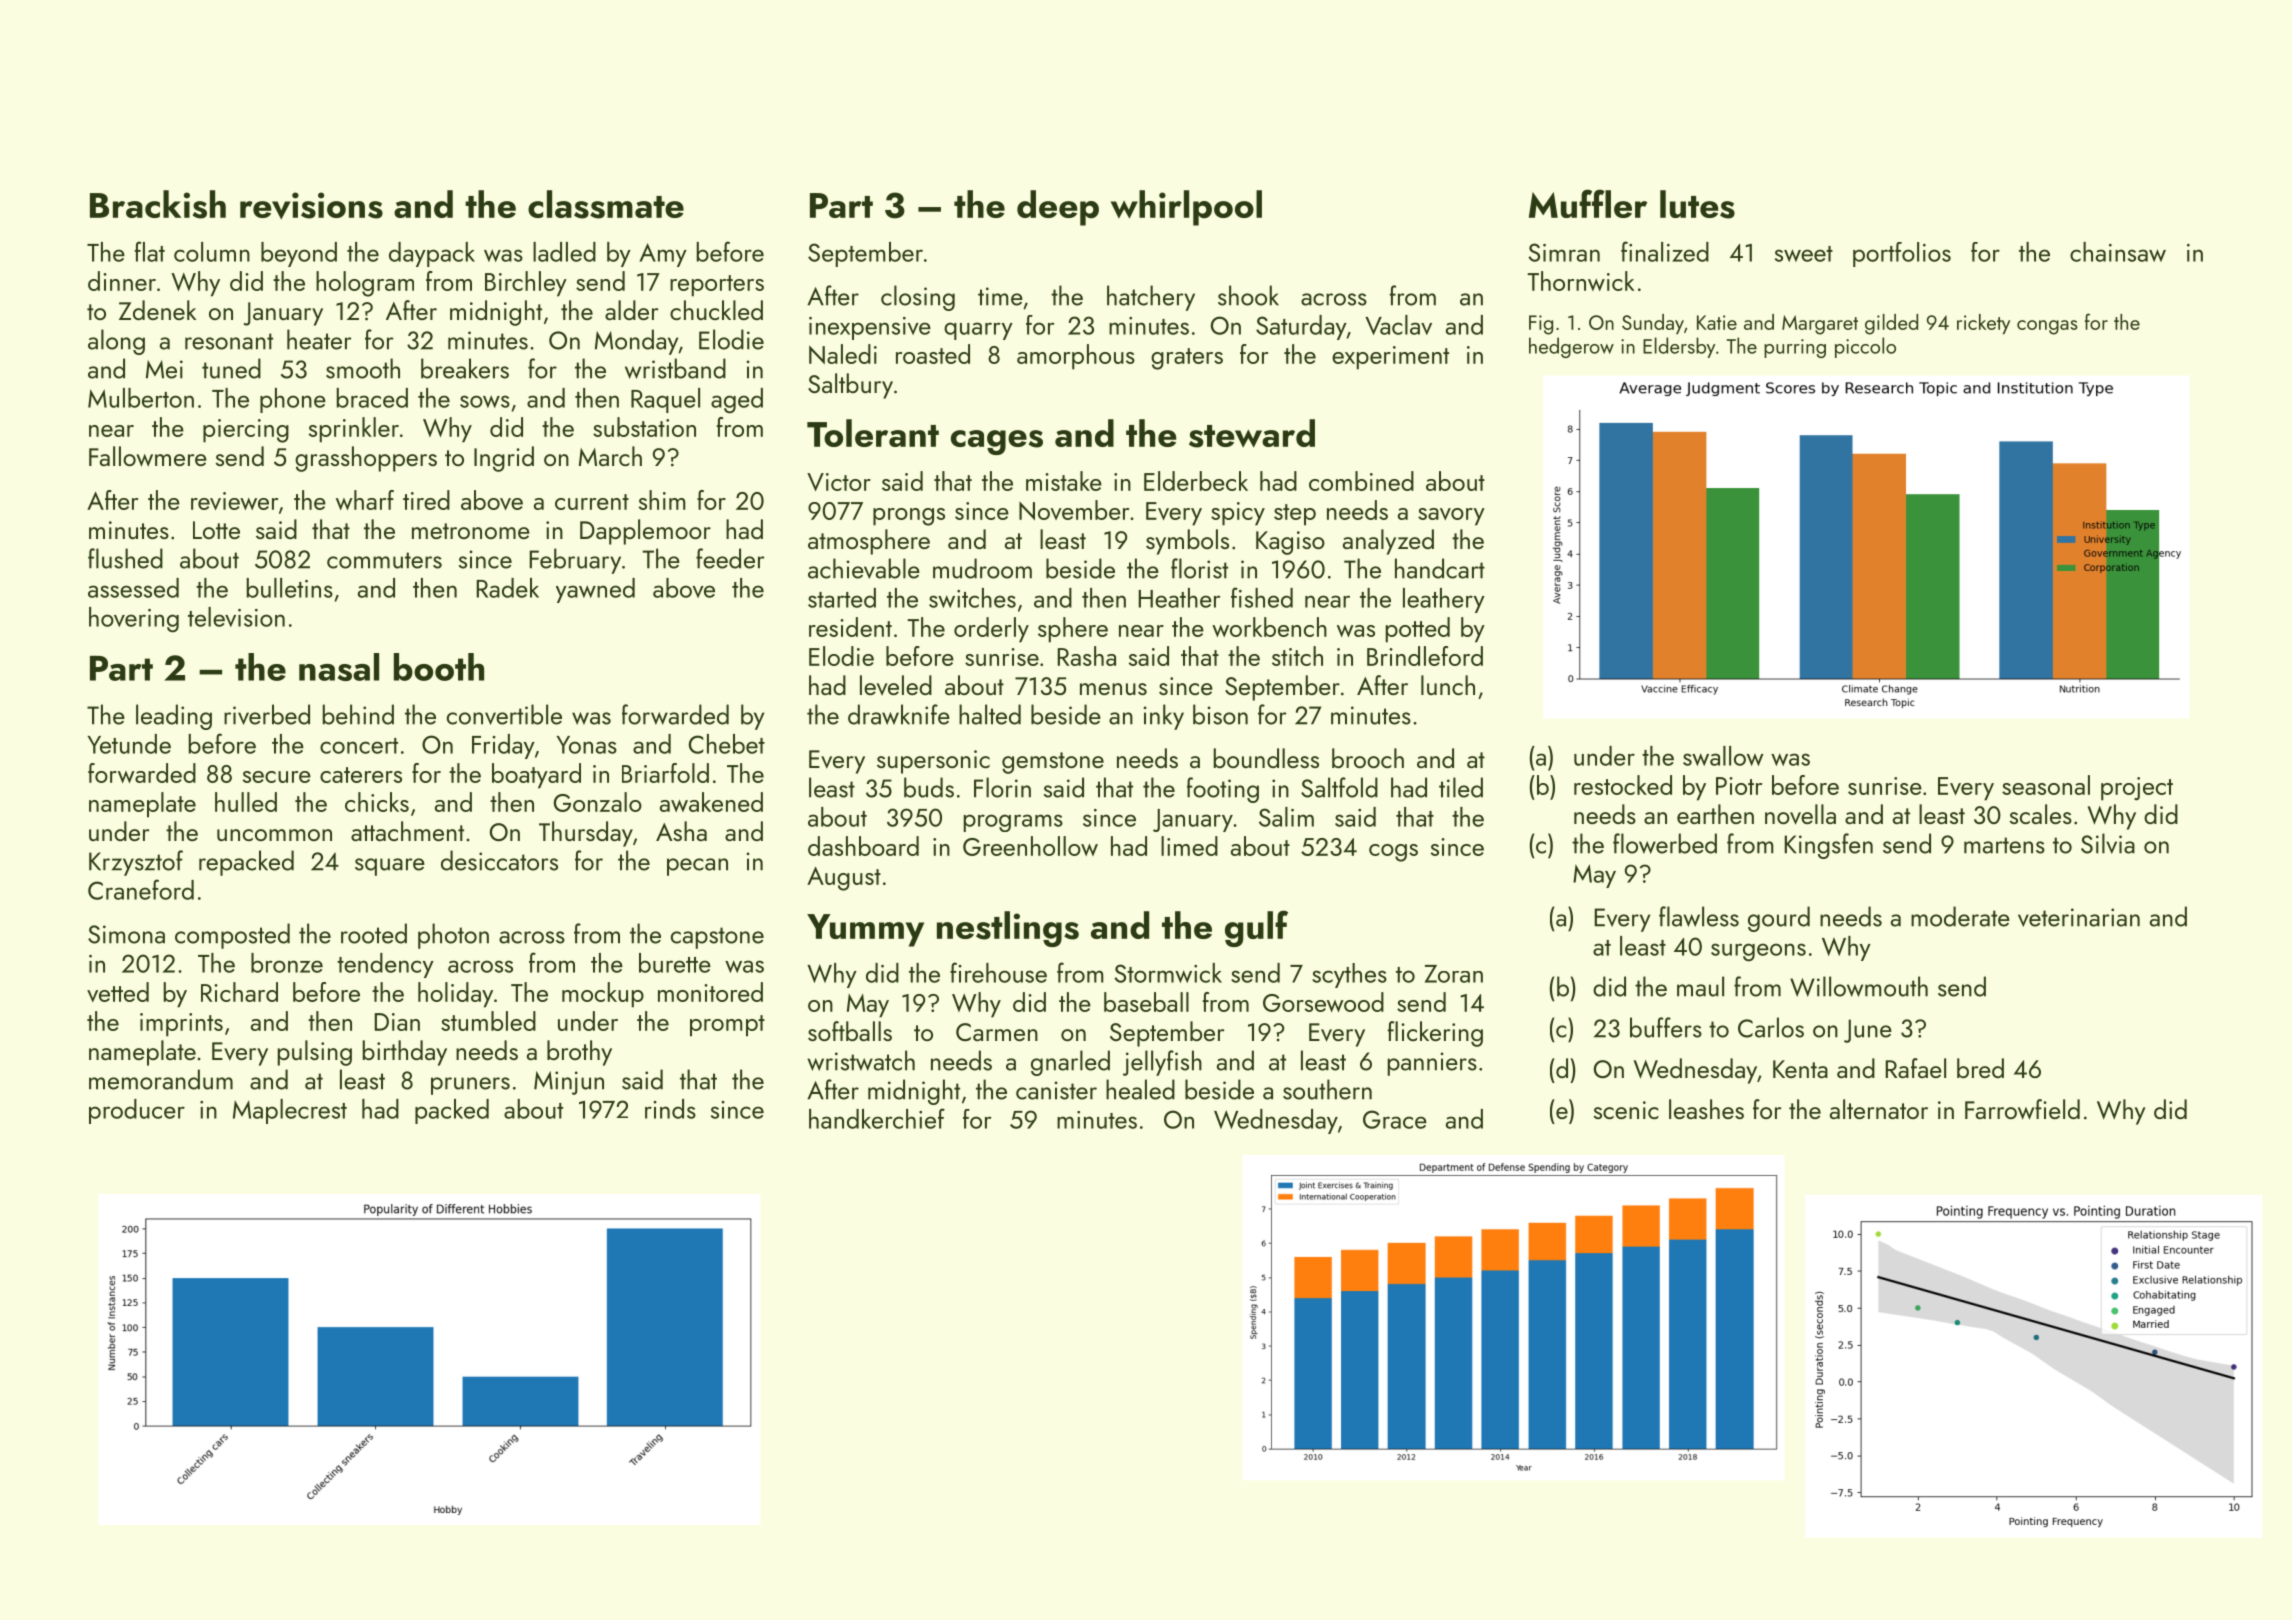 This image has width=2292, height=1620. Describe the element at coordinates (2046, 785) in the image. I see `seasonal` at that location.
